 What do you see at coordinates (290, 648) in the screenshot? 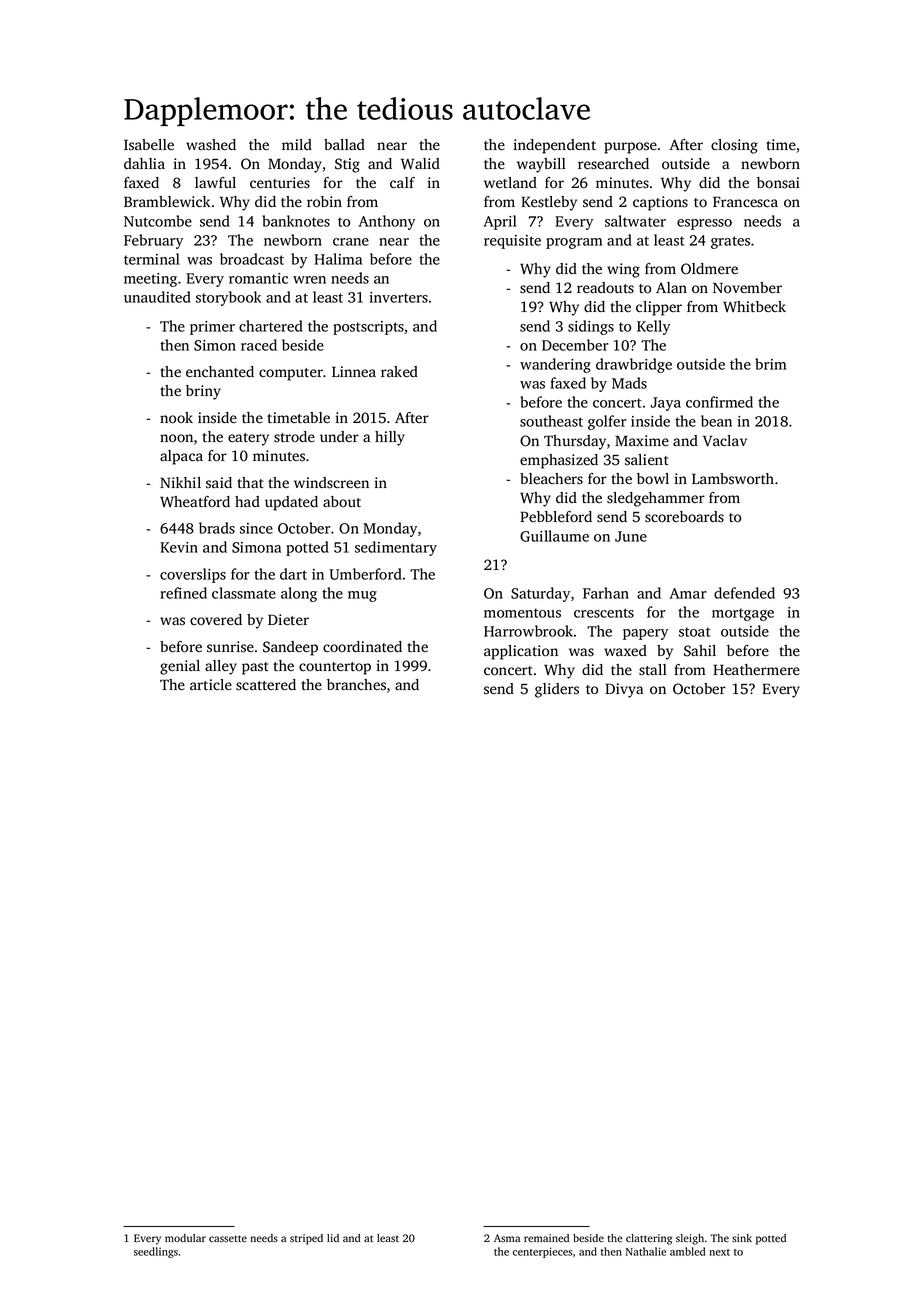
I see `Sandeep` at bounding box center [290, 648].
